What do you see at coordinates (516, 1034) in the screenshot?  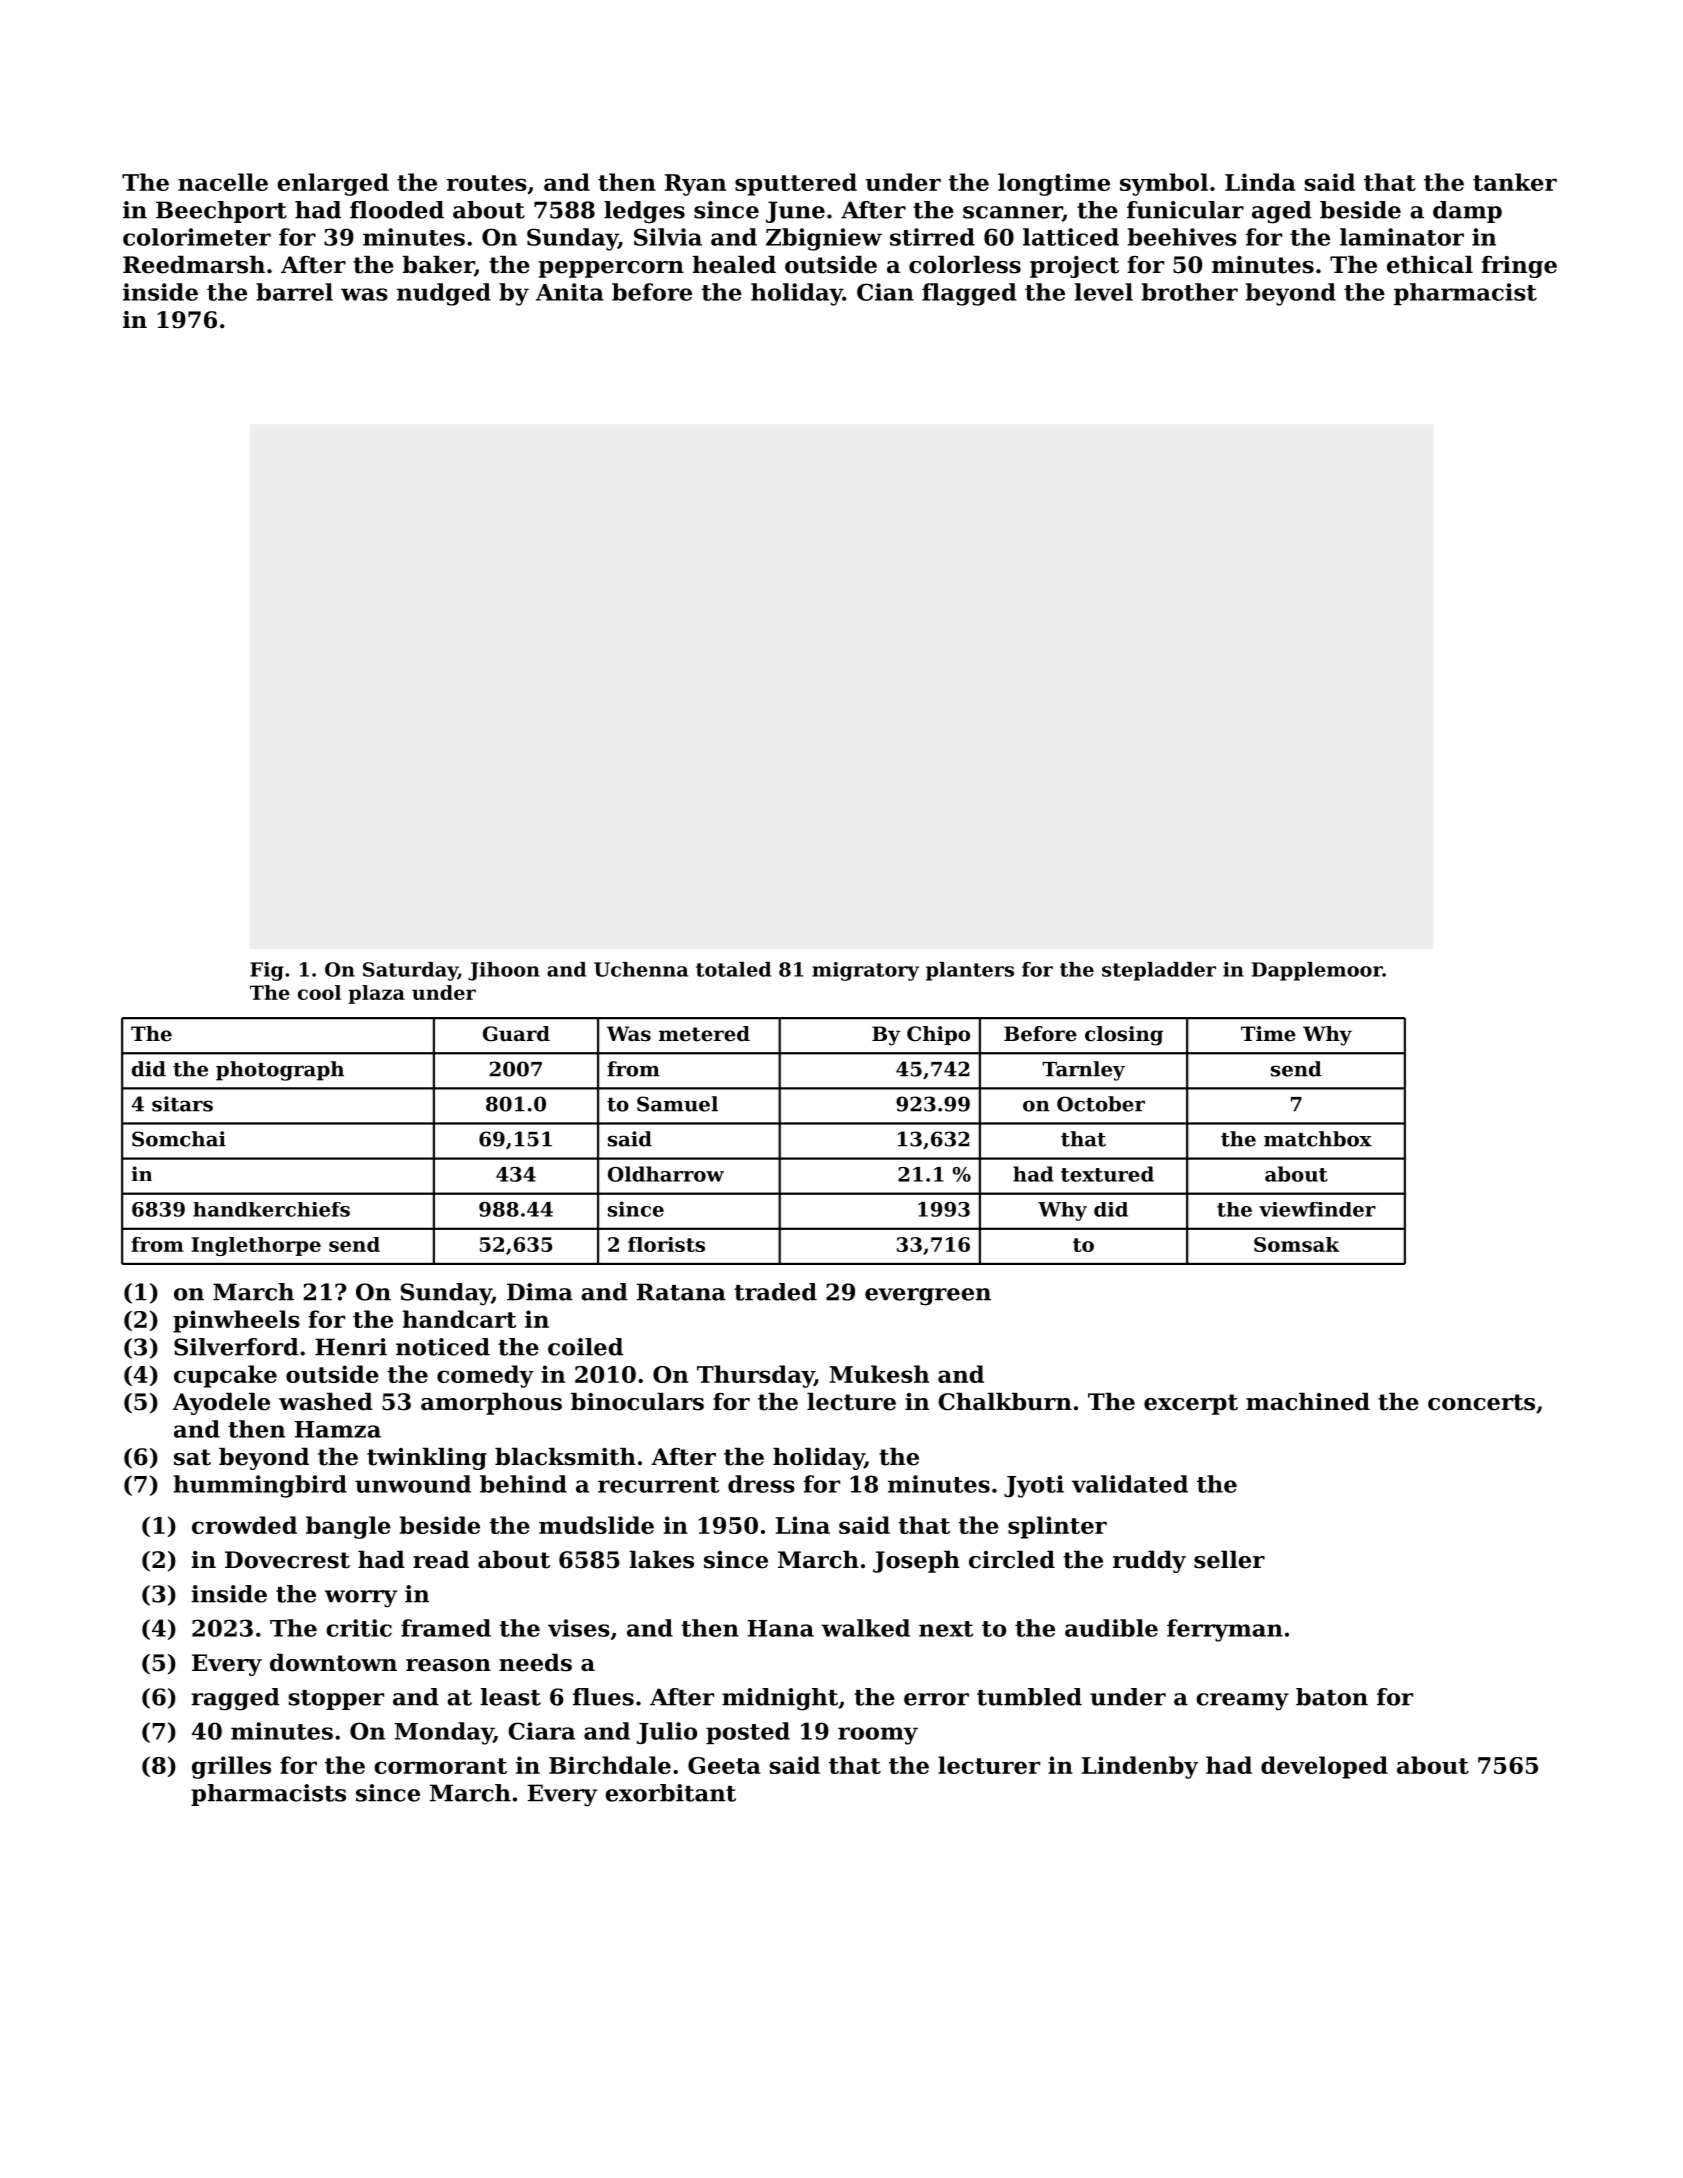 I see `Guard` at bounding box center [516, 1034].
